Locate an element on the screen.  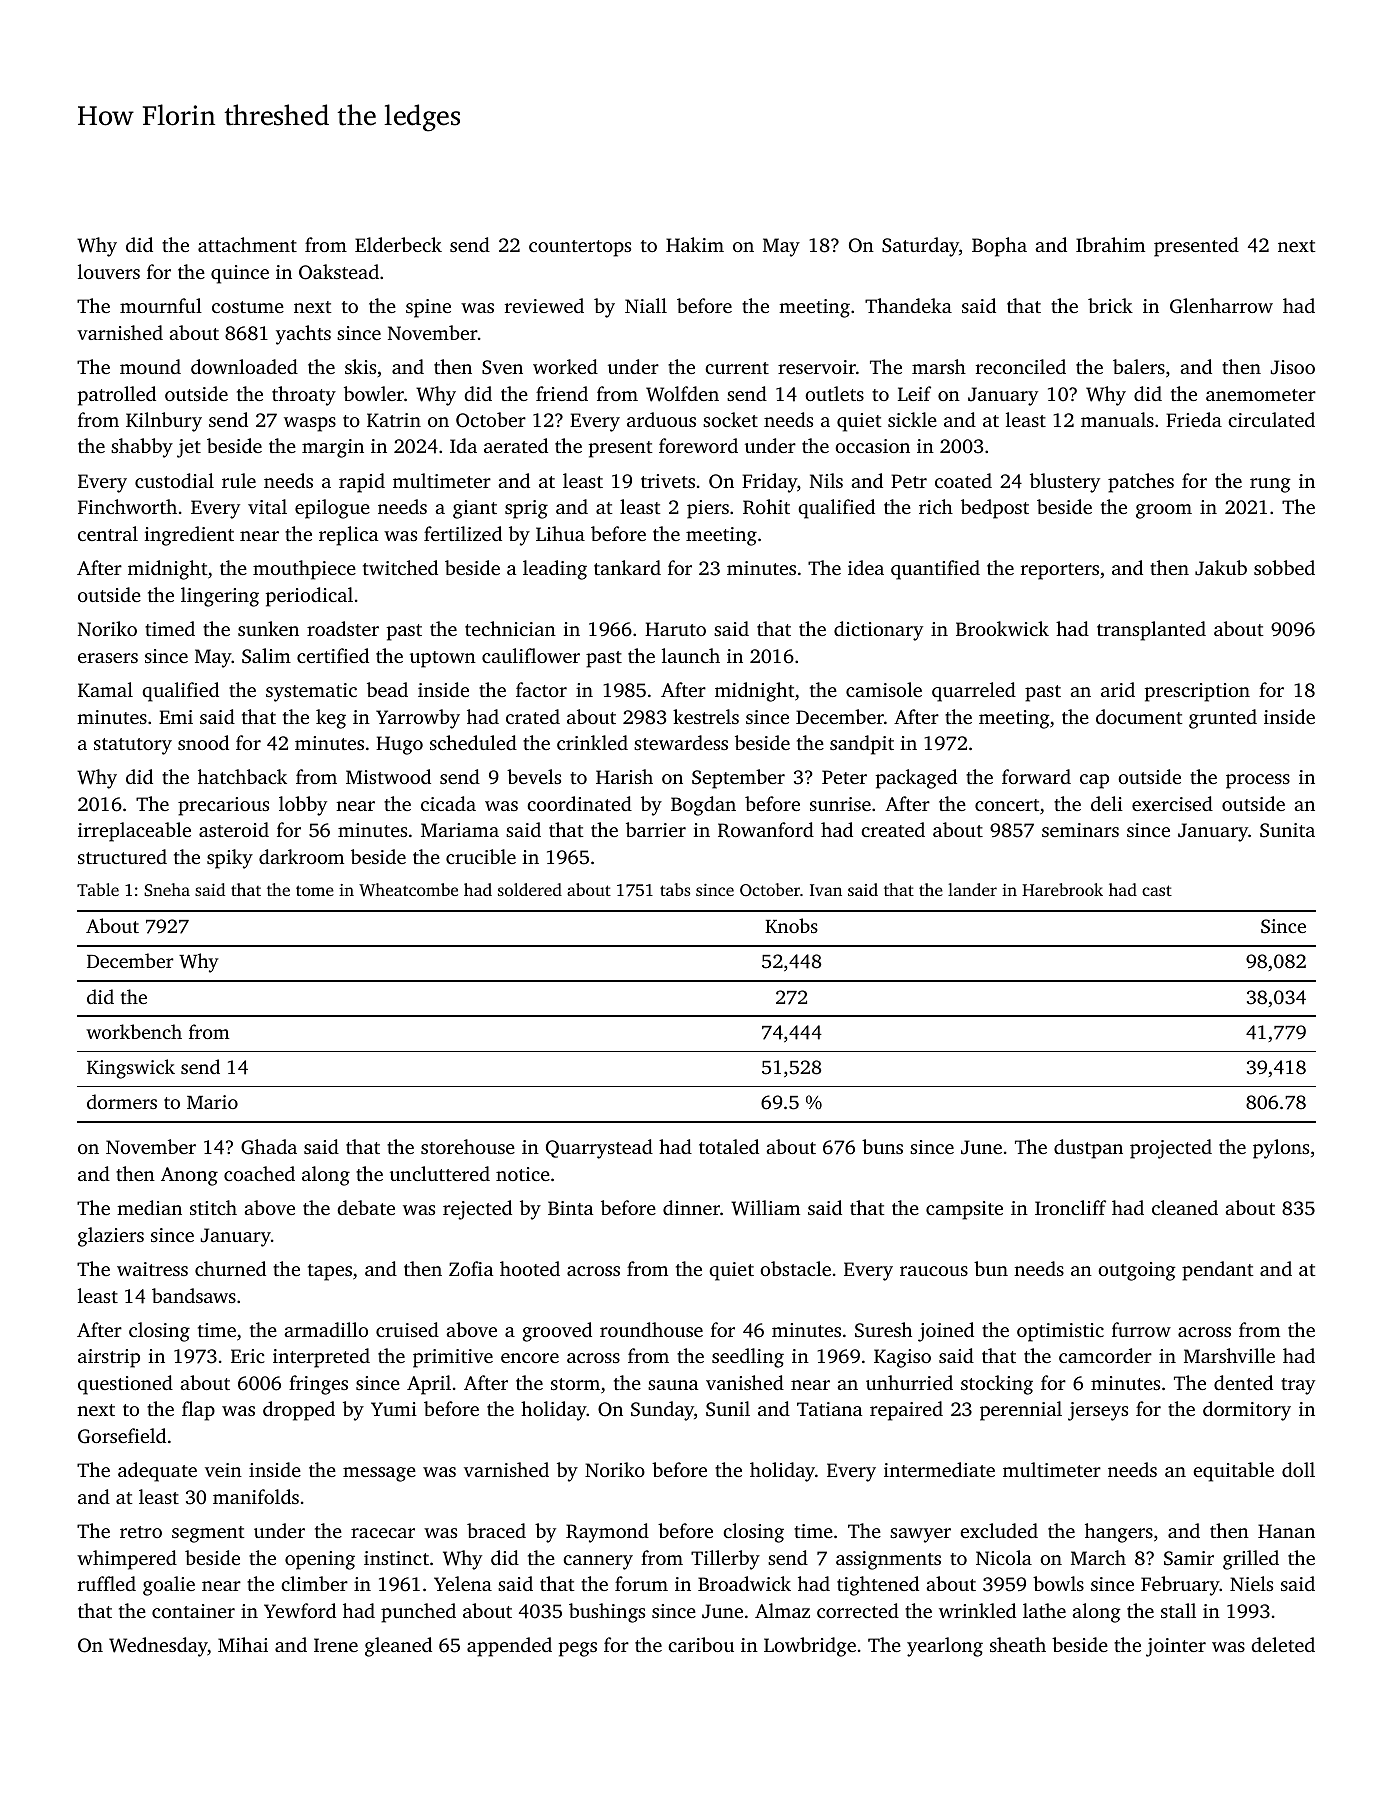
outgoing is located at coordinates (1137, 1271).
